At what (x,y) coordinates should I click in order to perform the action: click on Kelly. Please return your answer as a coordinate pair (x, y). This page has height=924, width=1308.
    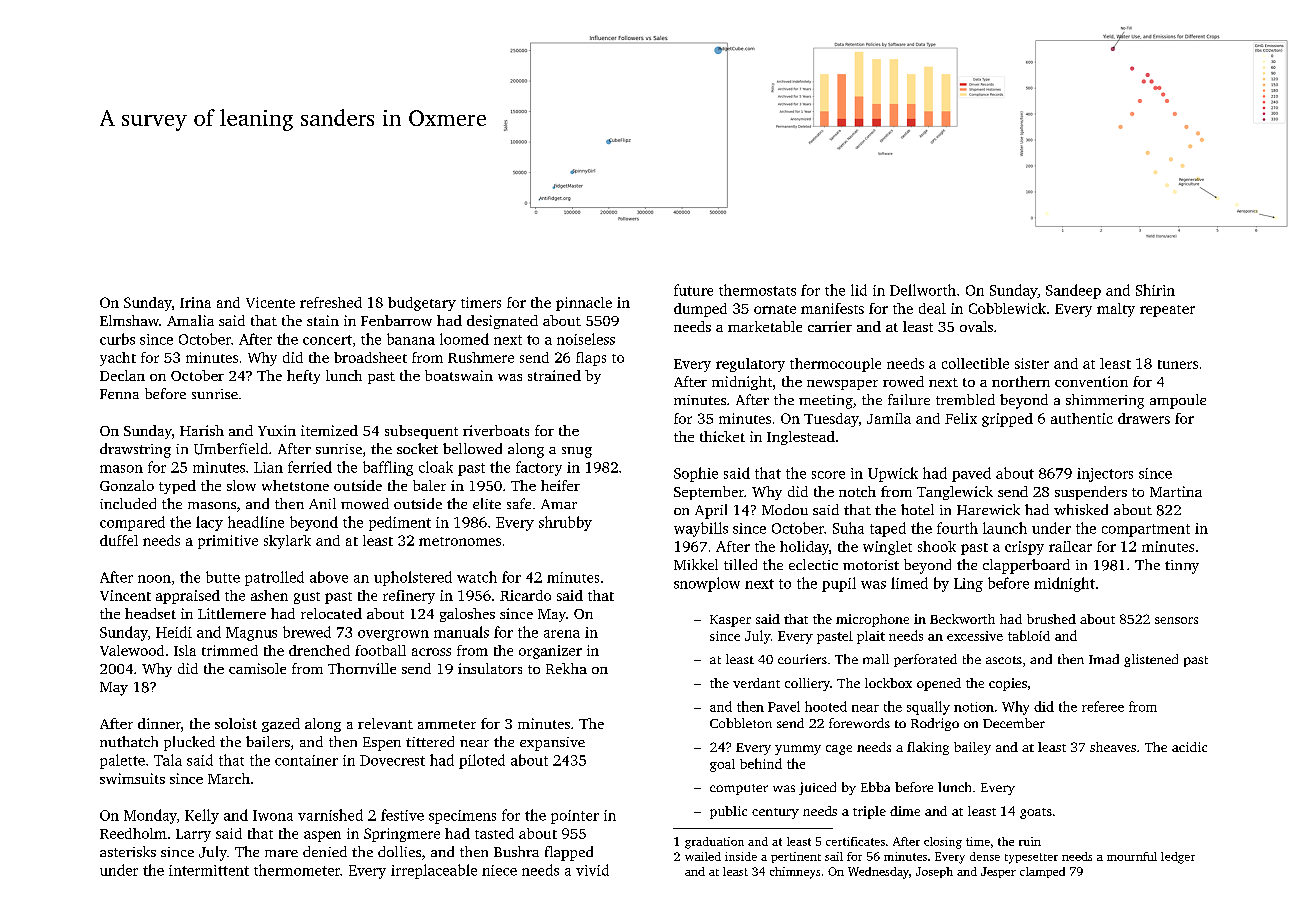
    Looking at the image, I should click on (202, 816).
